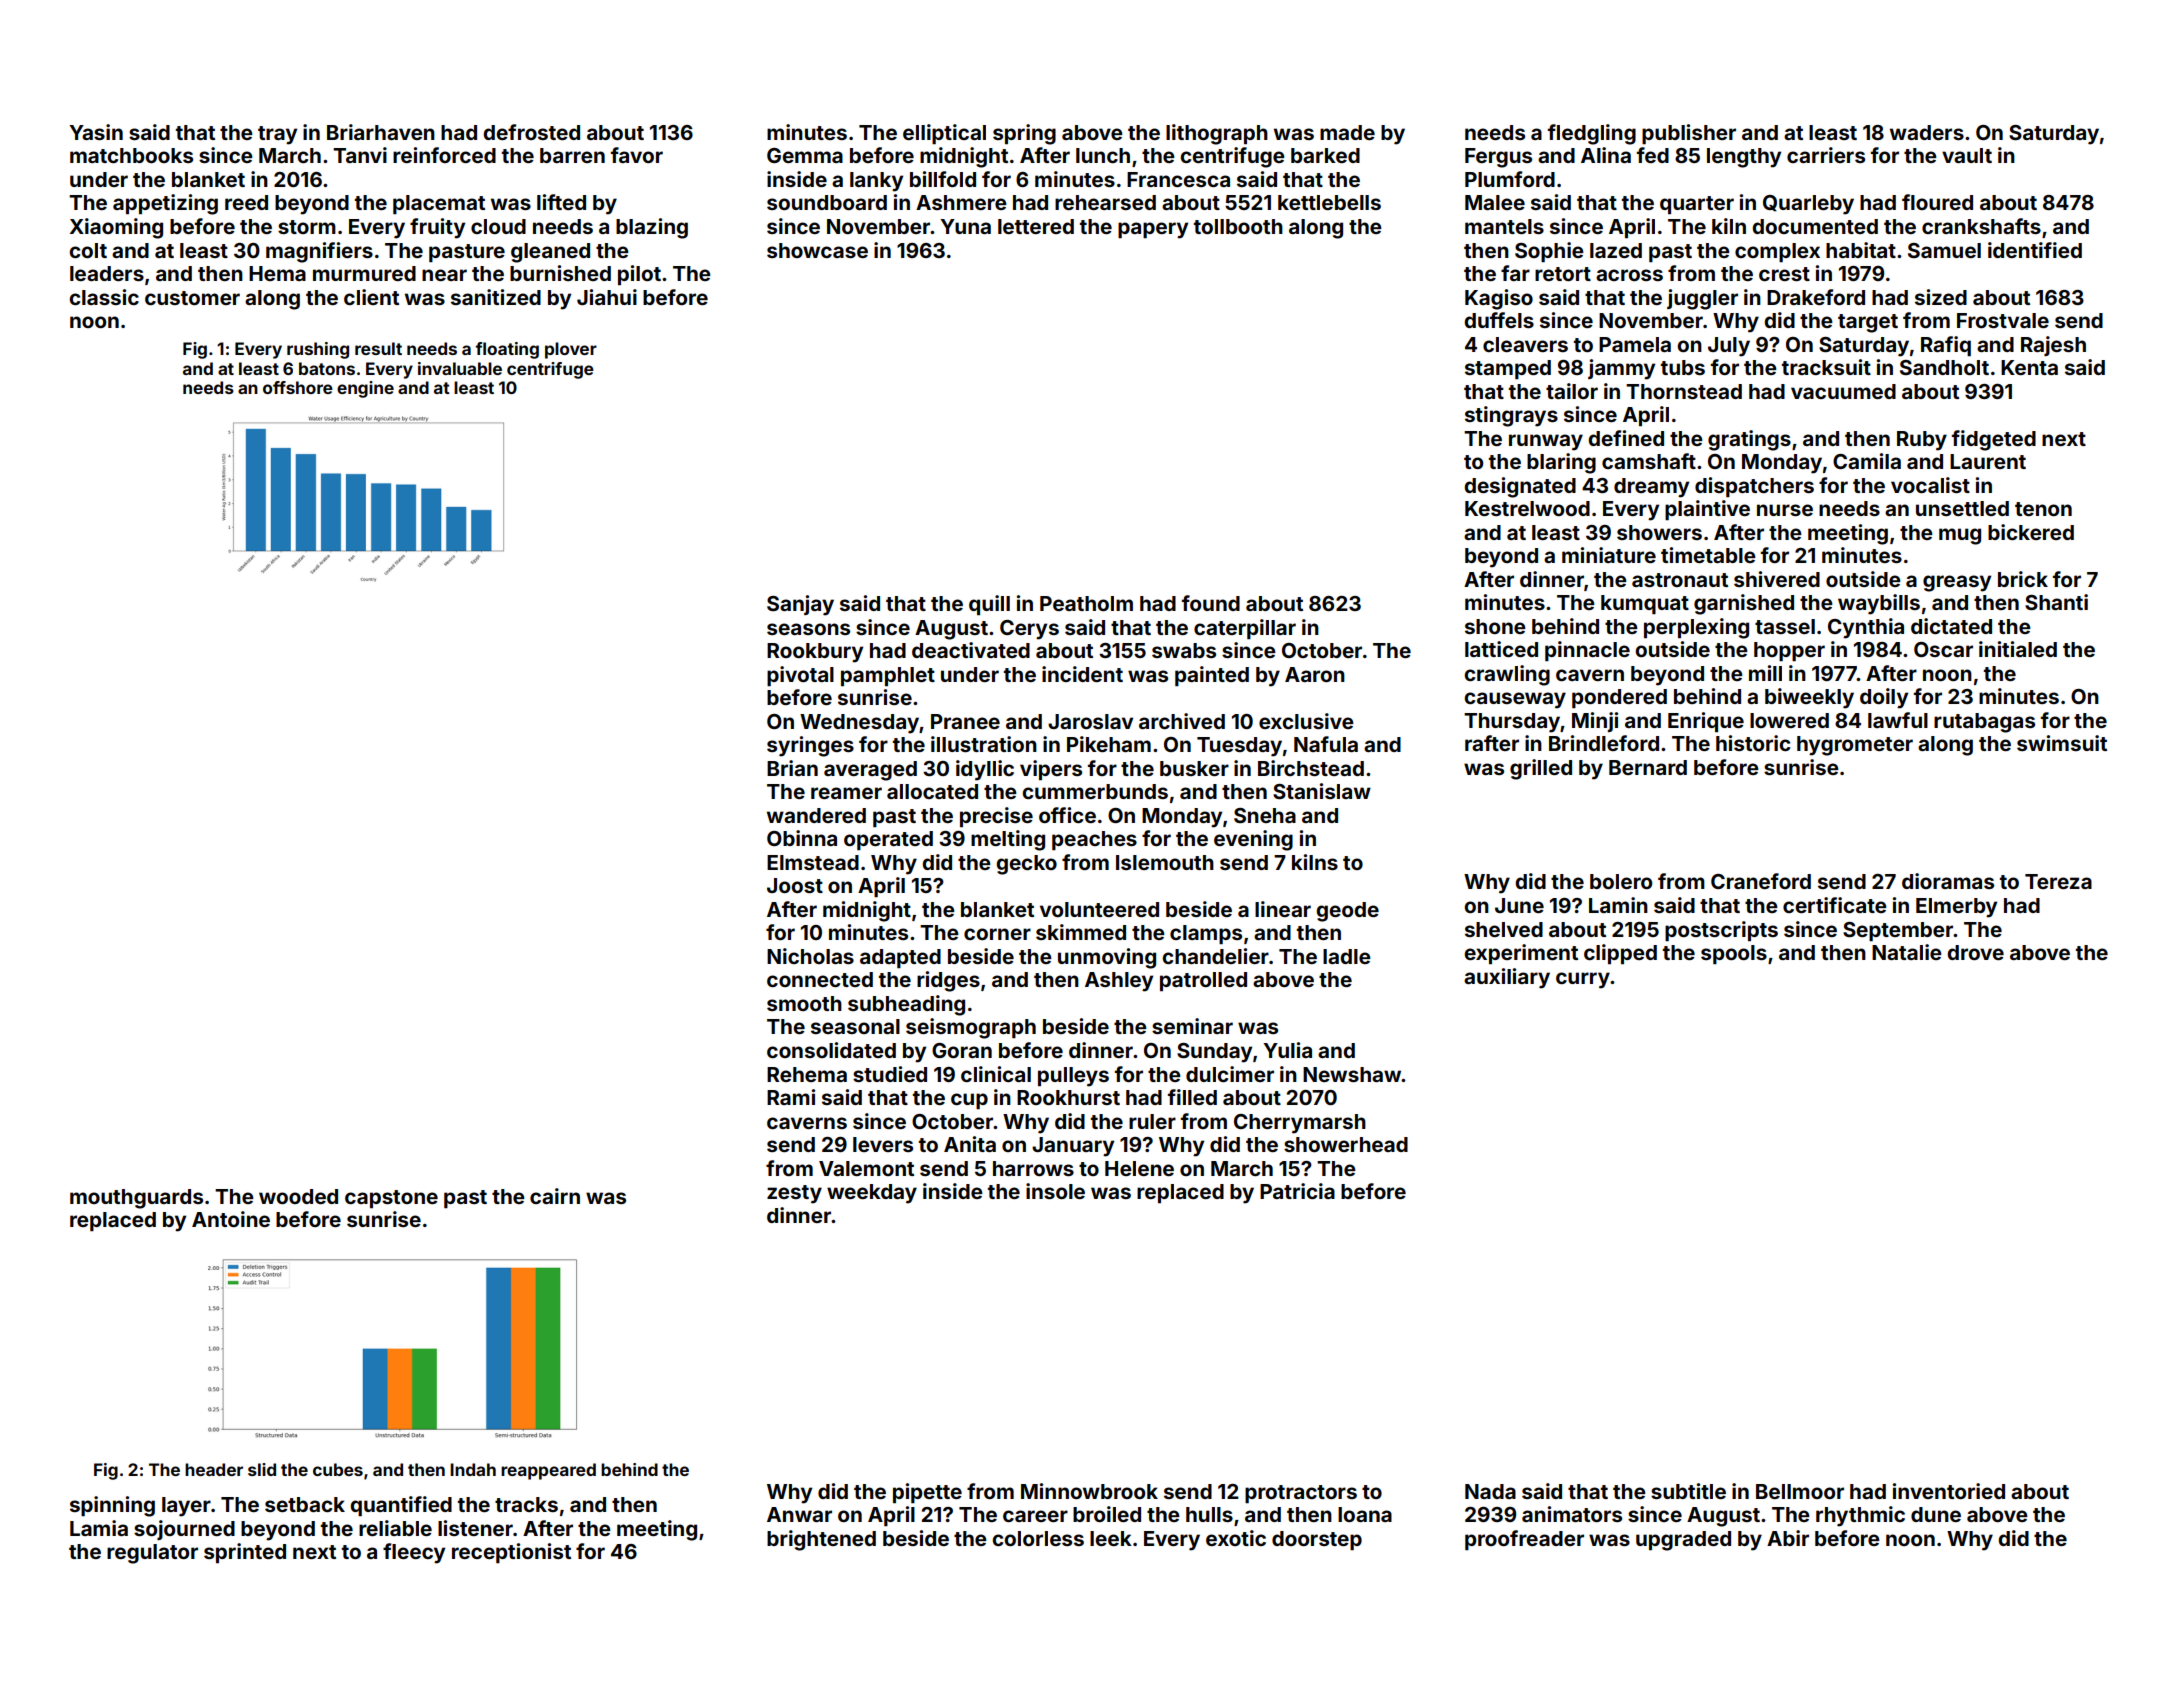 This screenshot has width=2178, height=1683. What do you see at coordinates (799, 1514) in the screenshot?
I see `Anwar` at bounding box center [799, 1514].
